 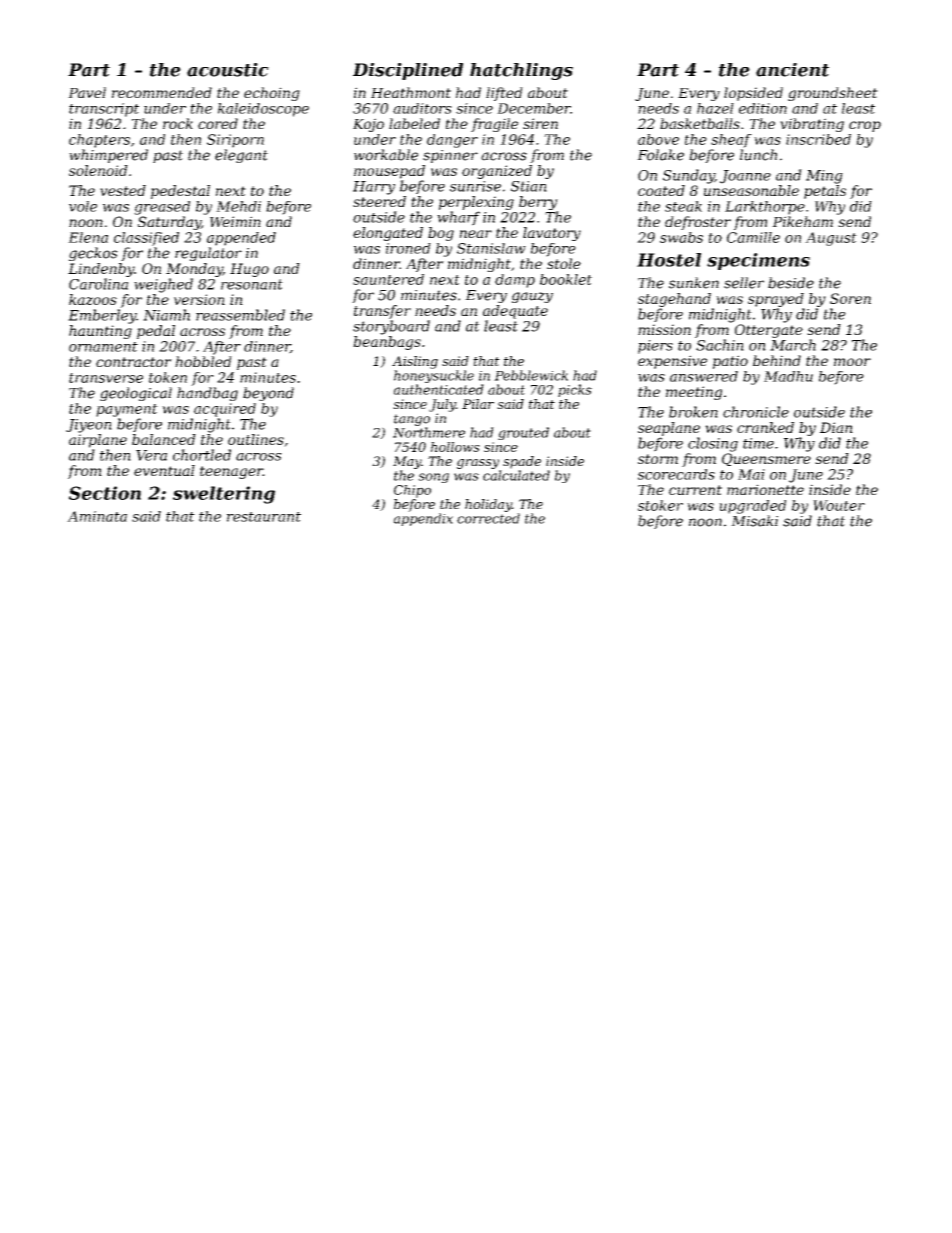 What do you see at coordinates (264, 517) in the screenshot?
I see `restaurant` at bounding box center [264, 517].
